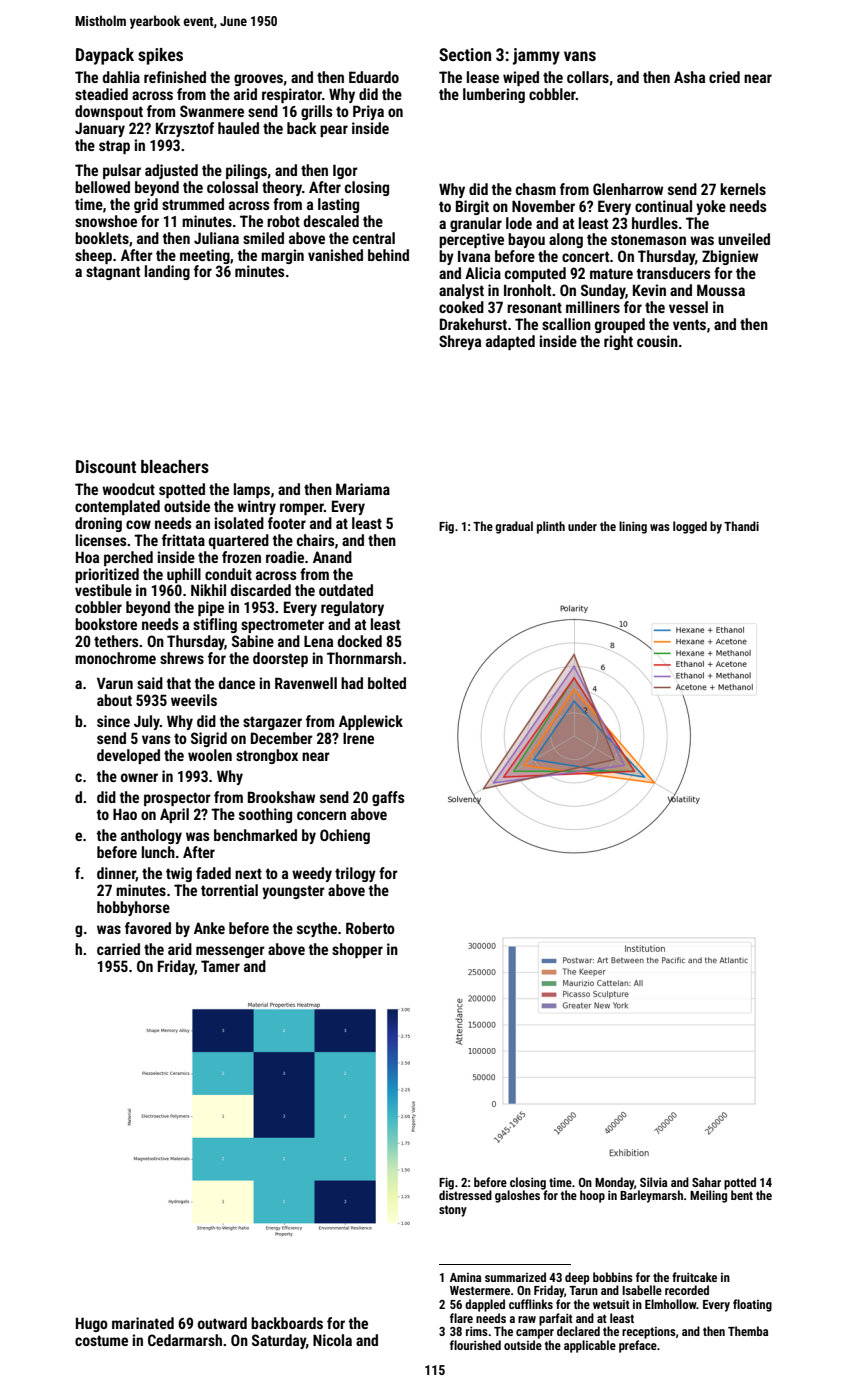 Image resolution: width=849 pixels, height=1400 pixels. I want to click on Silvia, so click(653, 1182).
